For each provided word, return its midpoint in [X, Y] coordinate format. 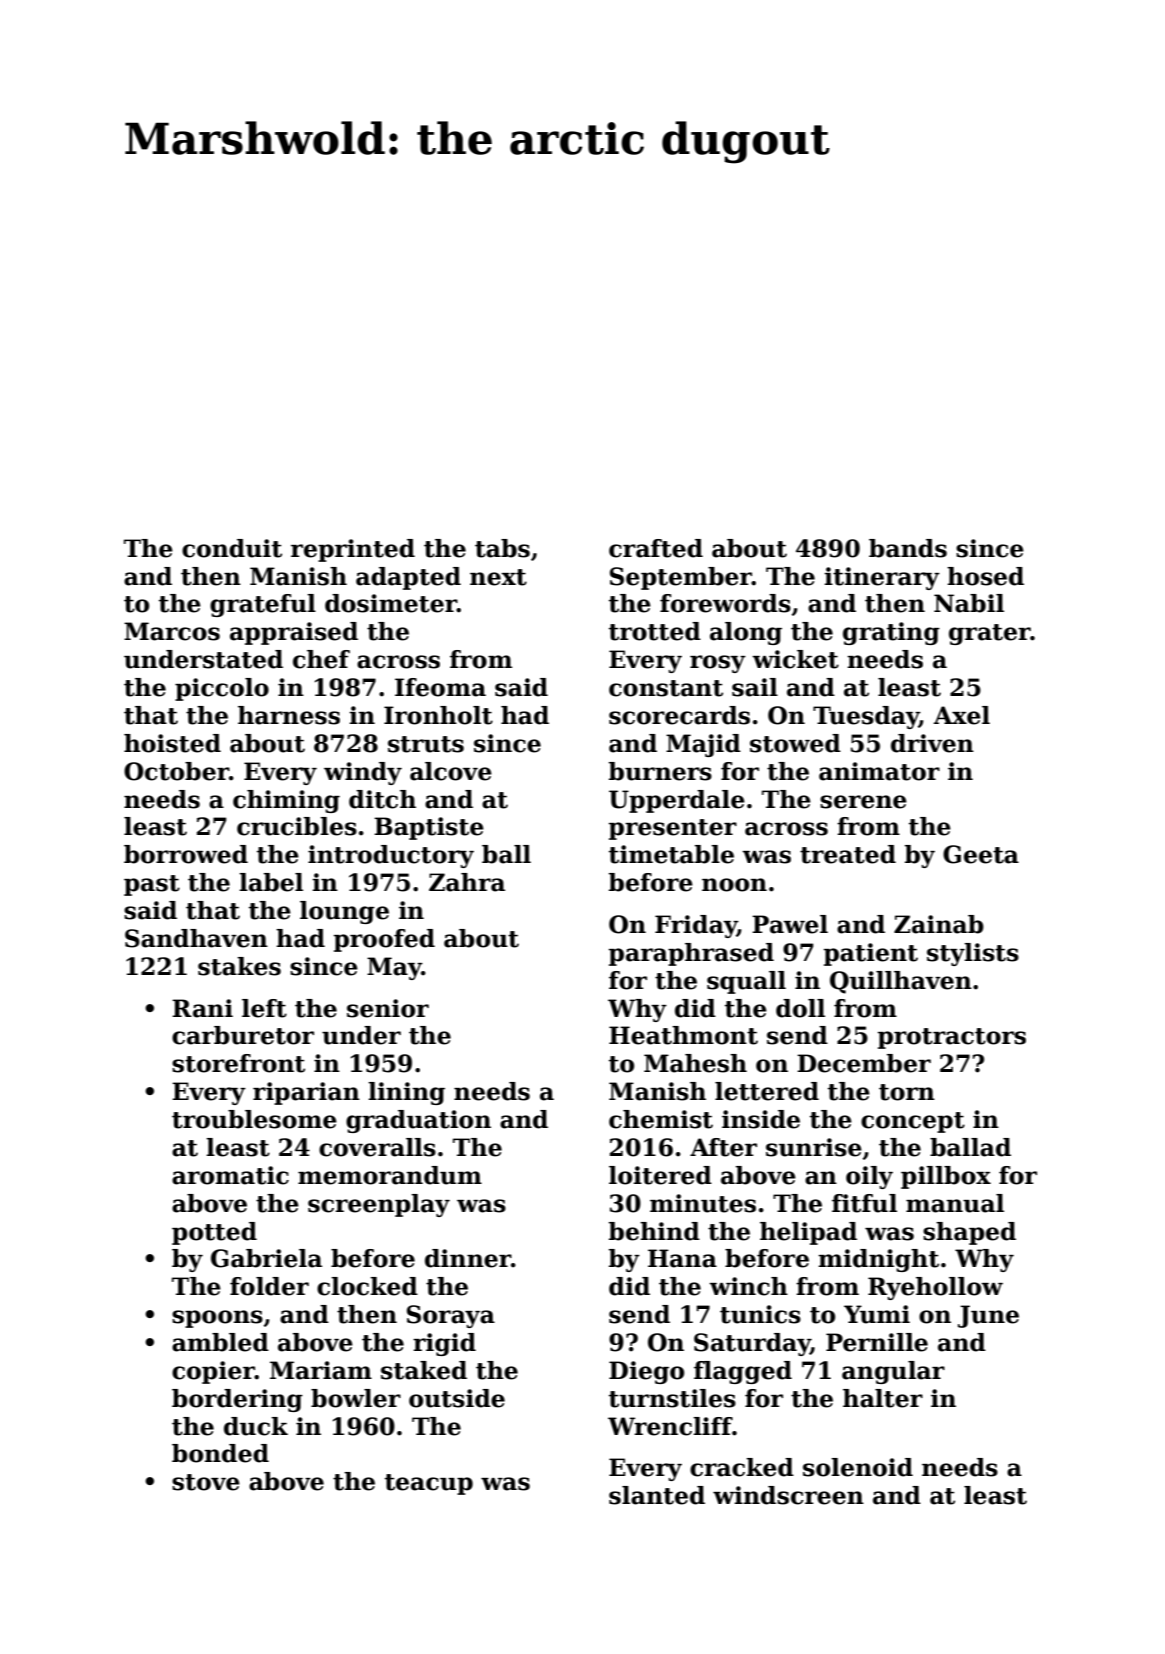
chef [321, 659]
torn [907, 1092]
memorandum [390, 1175]
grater [990, 634]
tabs [502, 548]
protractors [952, 1038]
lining [406, 1093]
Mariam [321, 1370]
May [394, 968]
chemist [661, 1119]
